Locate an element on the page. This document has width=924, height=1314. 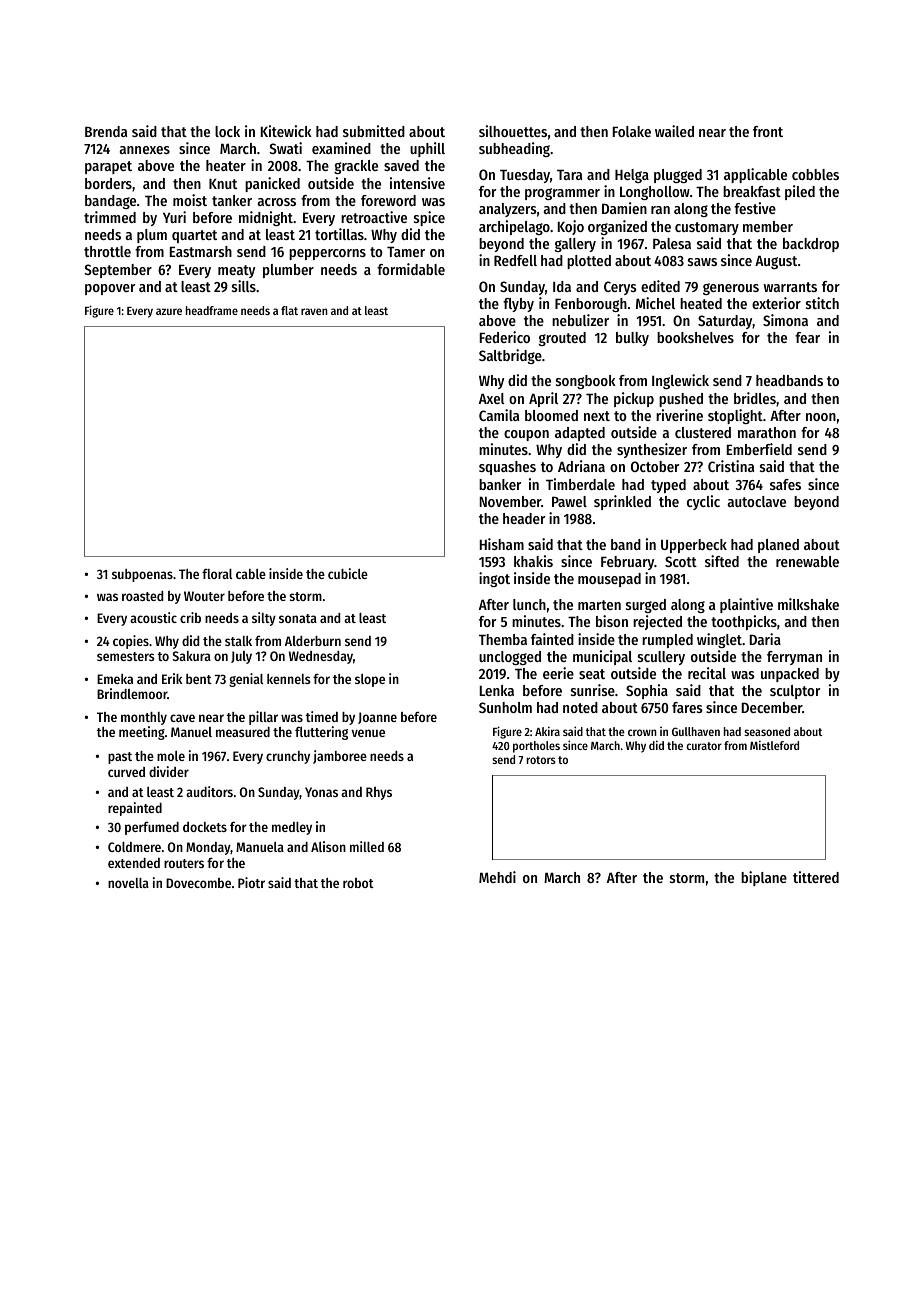
ingot is located at coordinates (494, 579).
